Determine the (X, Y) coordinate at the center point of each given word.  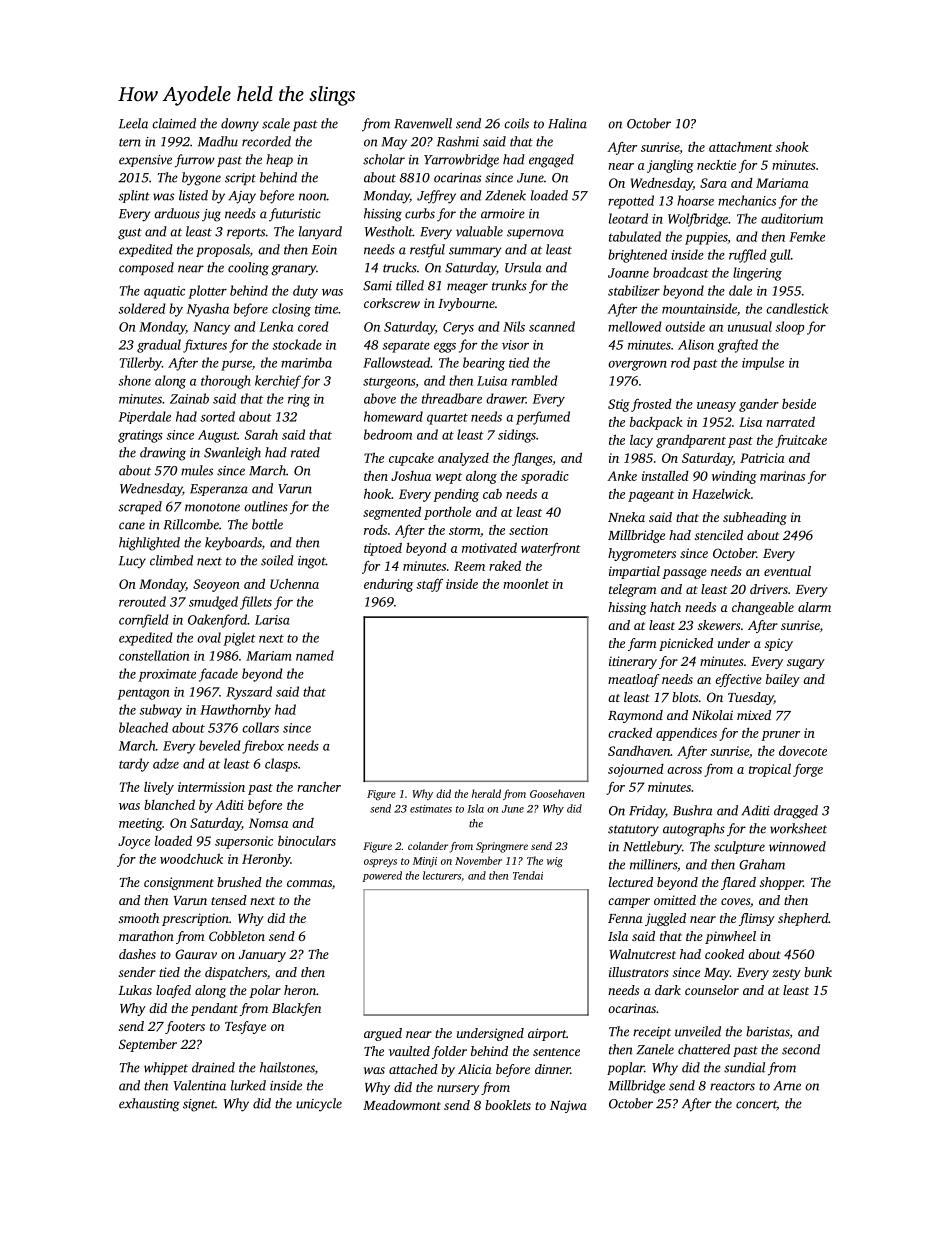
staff (429, 585)
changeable (763, 608)
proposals (223, 250)
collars (260, 727)
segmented (392, 513)
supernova (535, 234)
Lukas (135, 990)
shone (134, 380)
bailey (783, 680)
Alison (696, 344)
